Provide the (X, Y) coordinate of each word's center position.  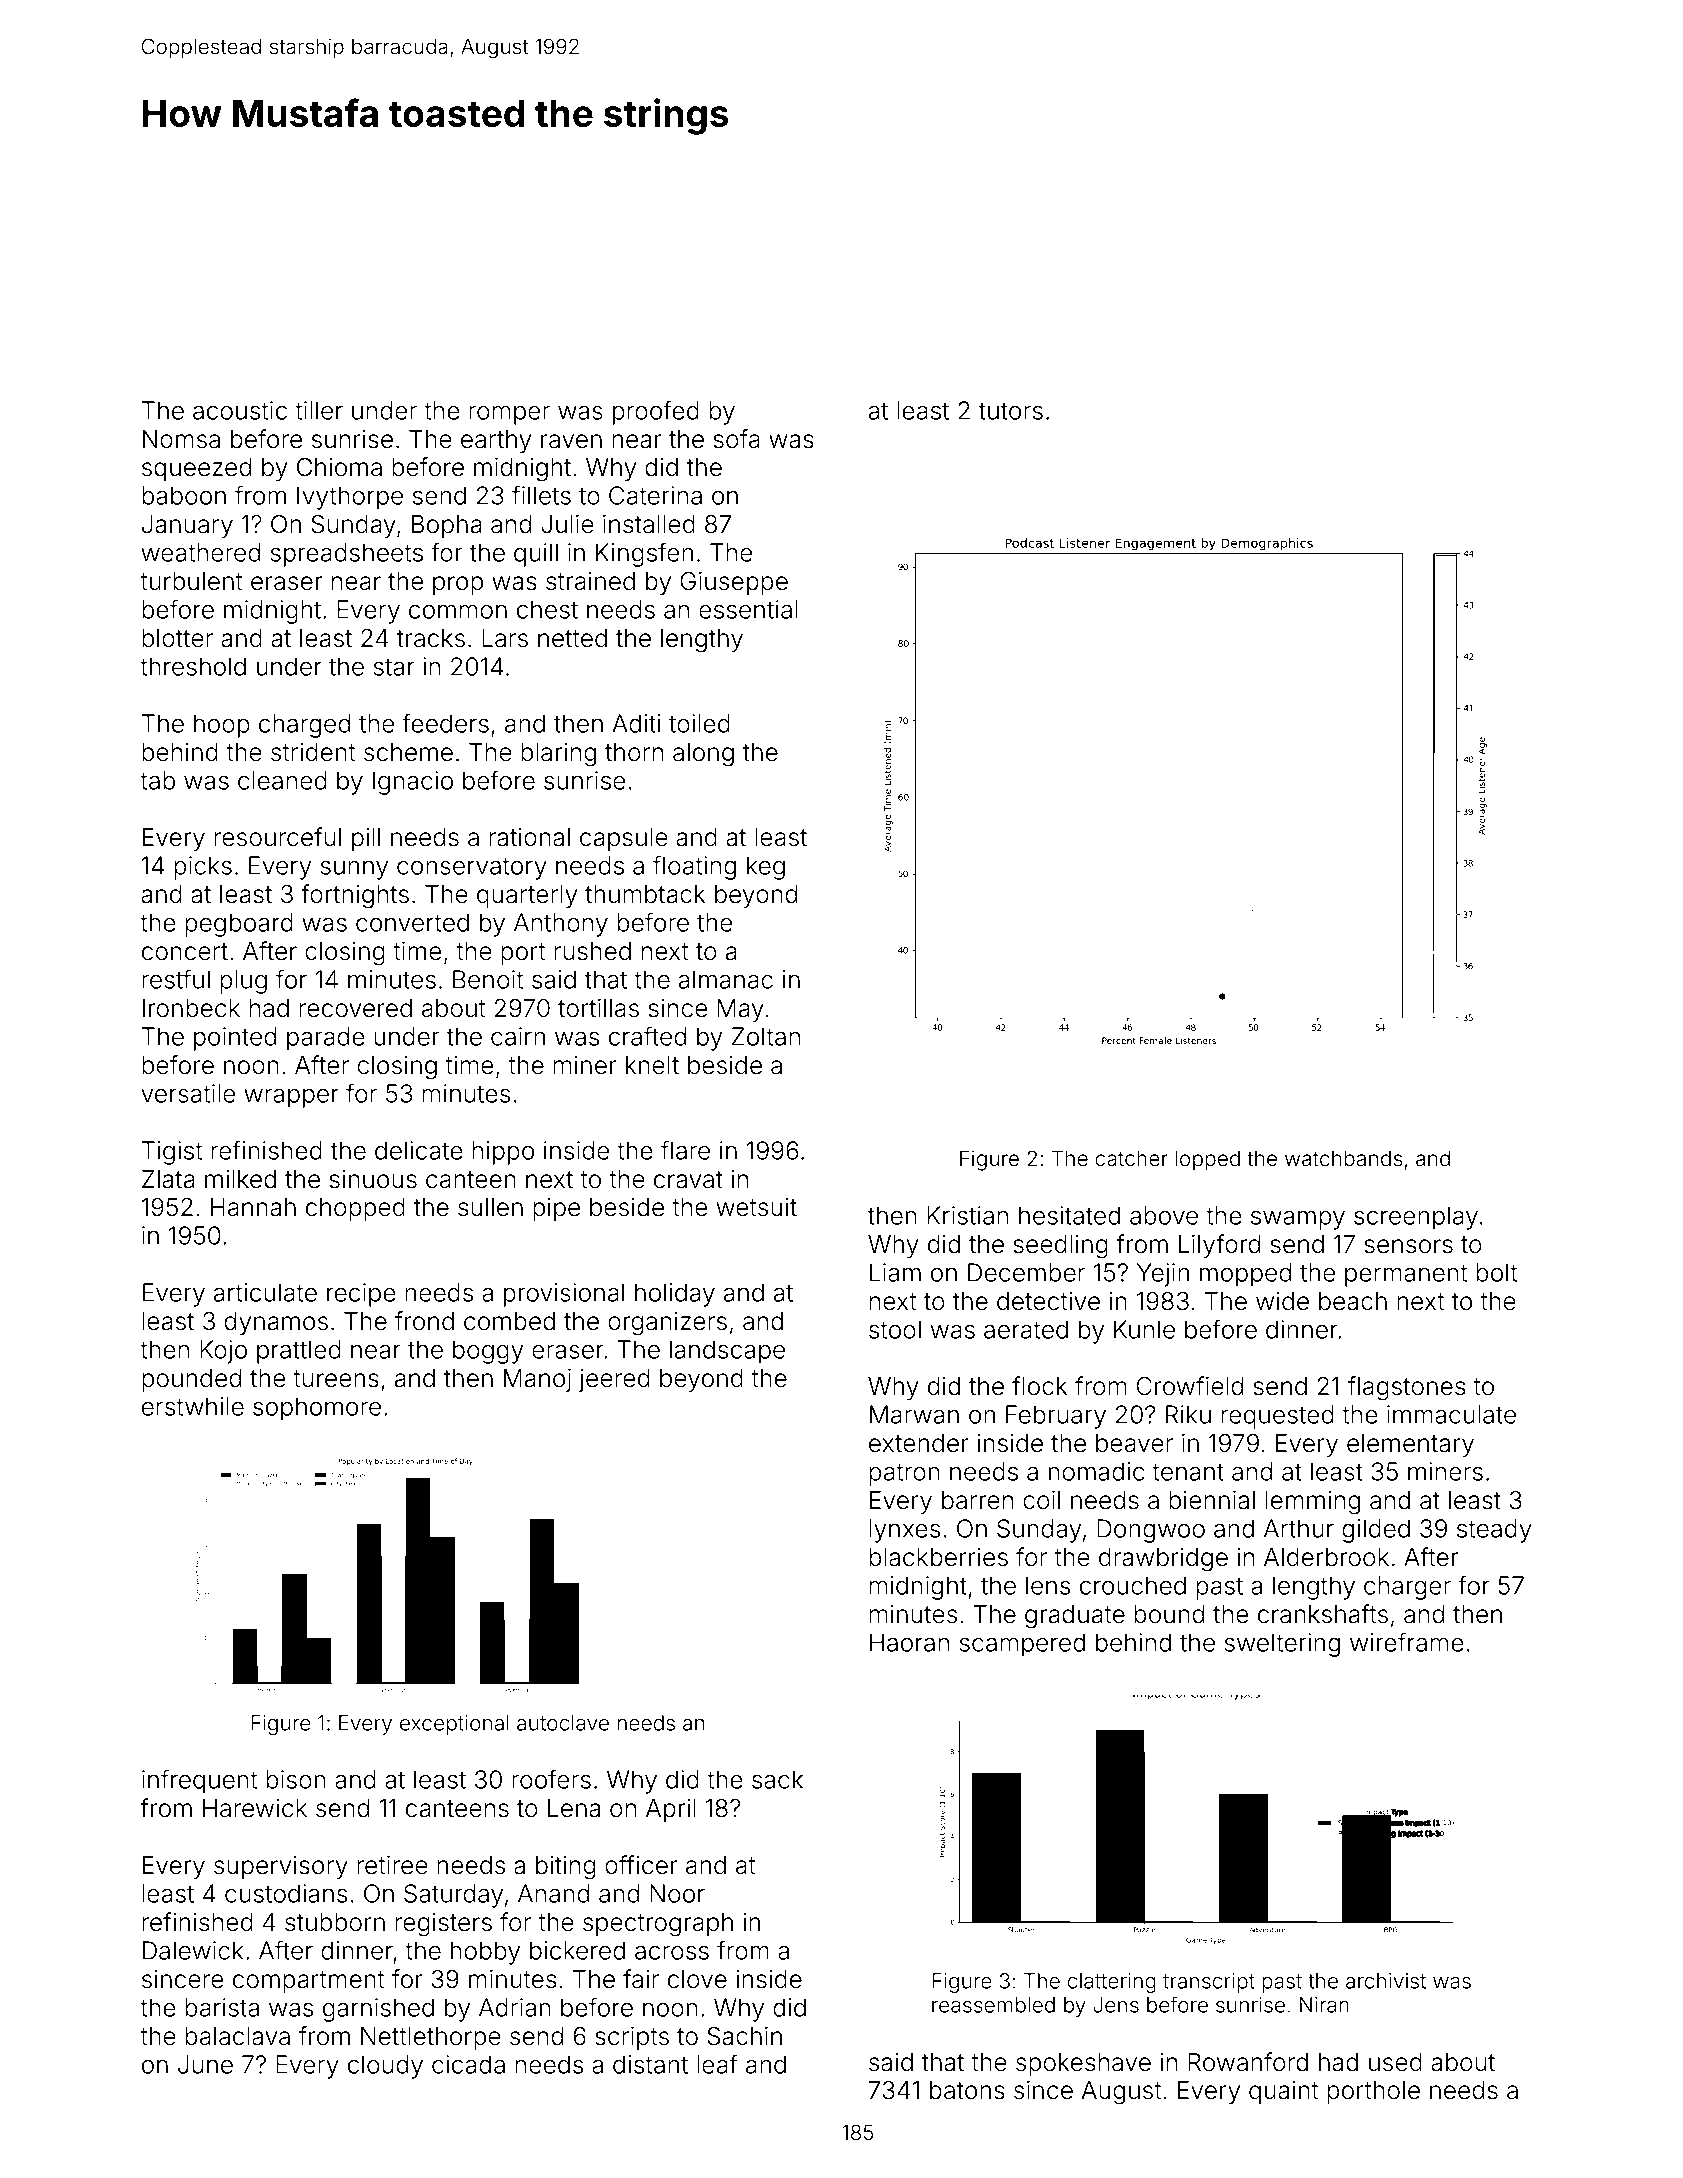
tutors (1011, 411)
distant (650, 2064)
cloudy (385, 2067)
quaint (1283, 2092)
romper (509, 415)
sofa (737, 439)
